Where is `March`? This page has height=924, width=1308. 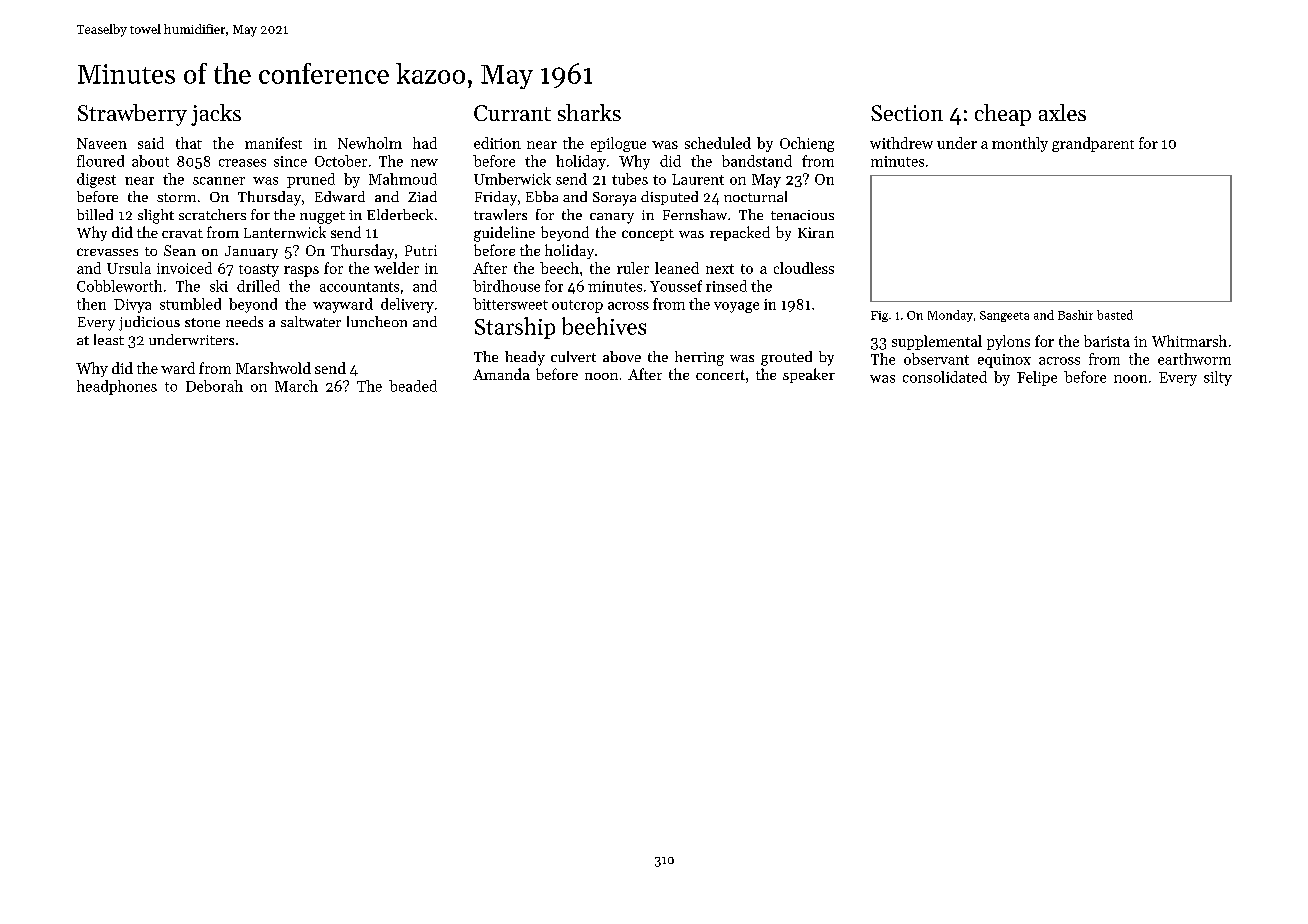 March is located at coordinates (296, 386).
